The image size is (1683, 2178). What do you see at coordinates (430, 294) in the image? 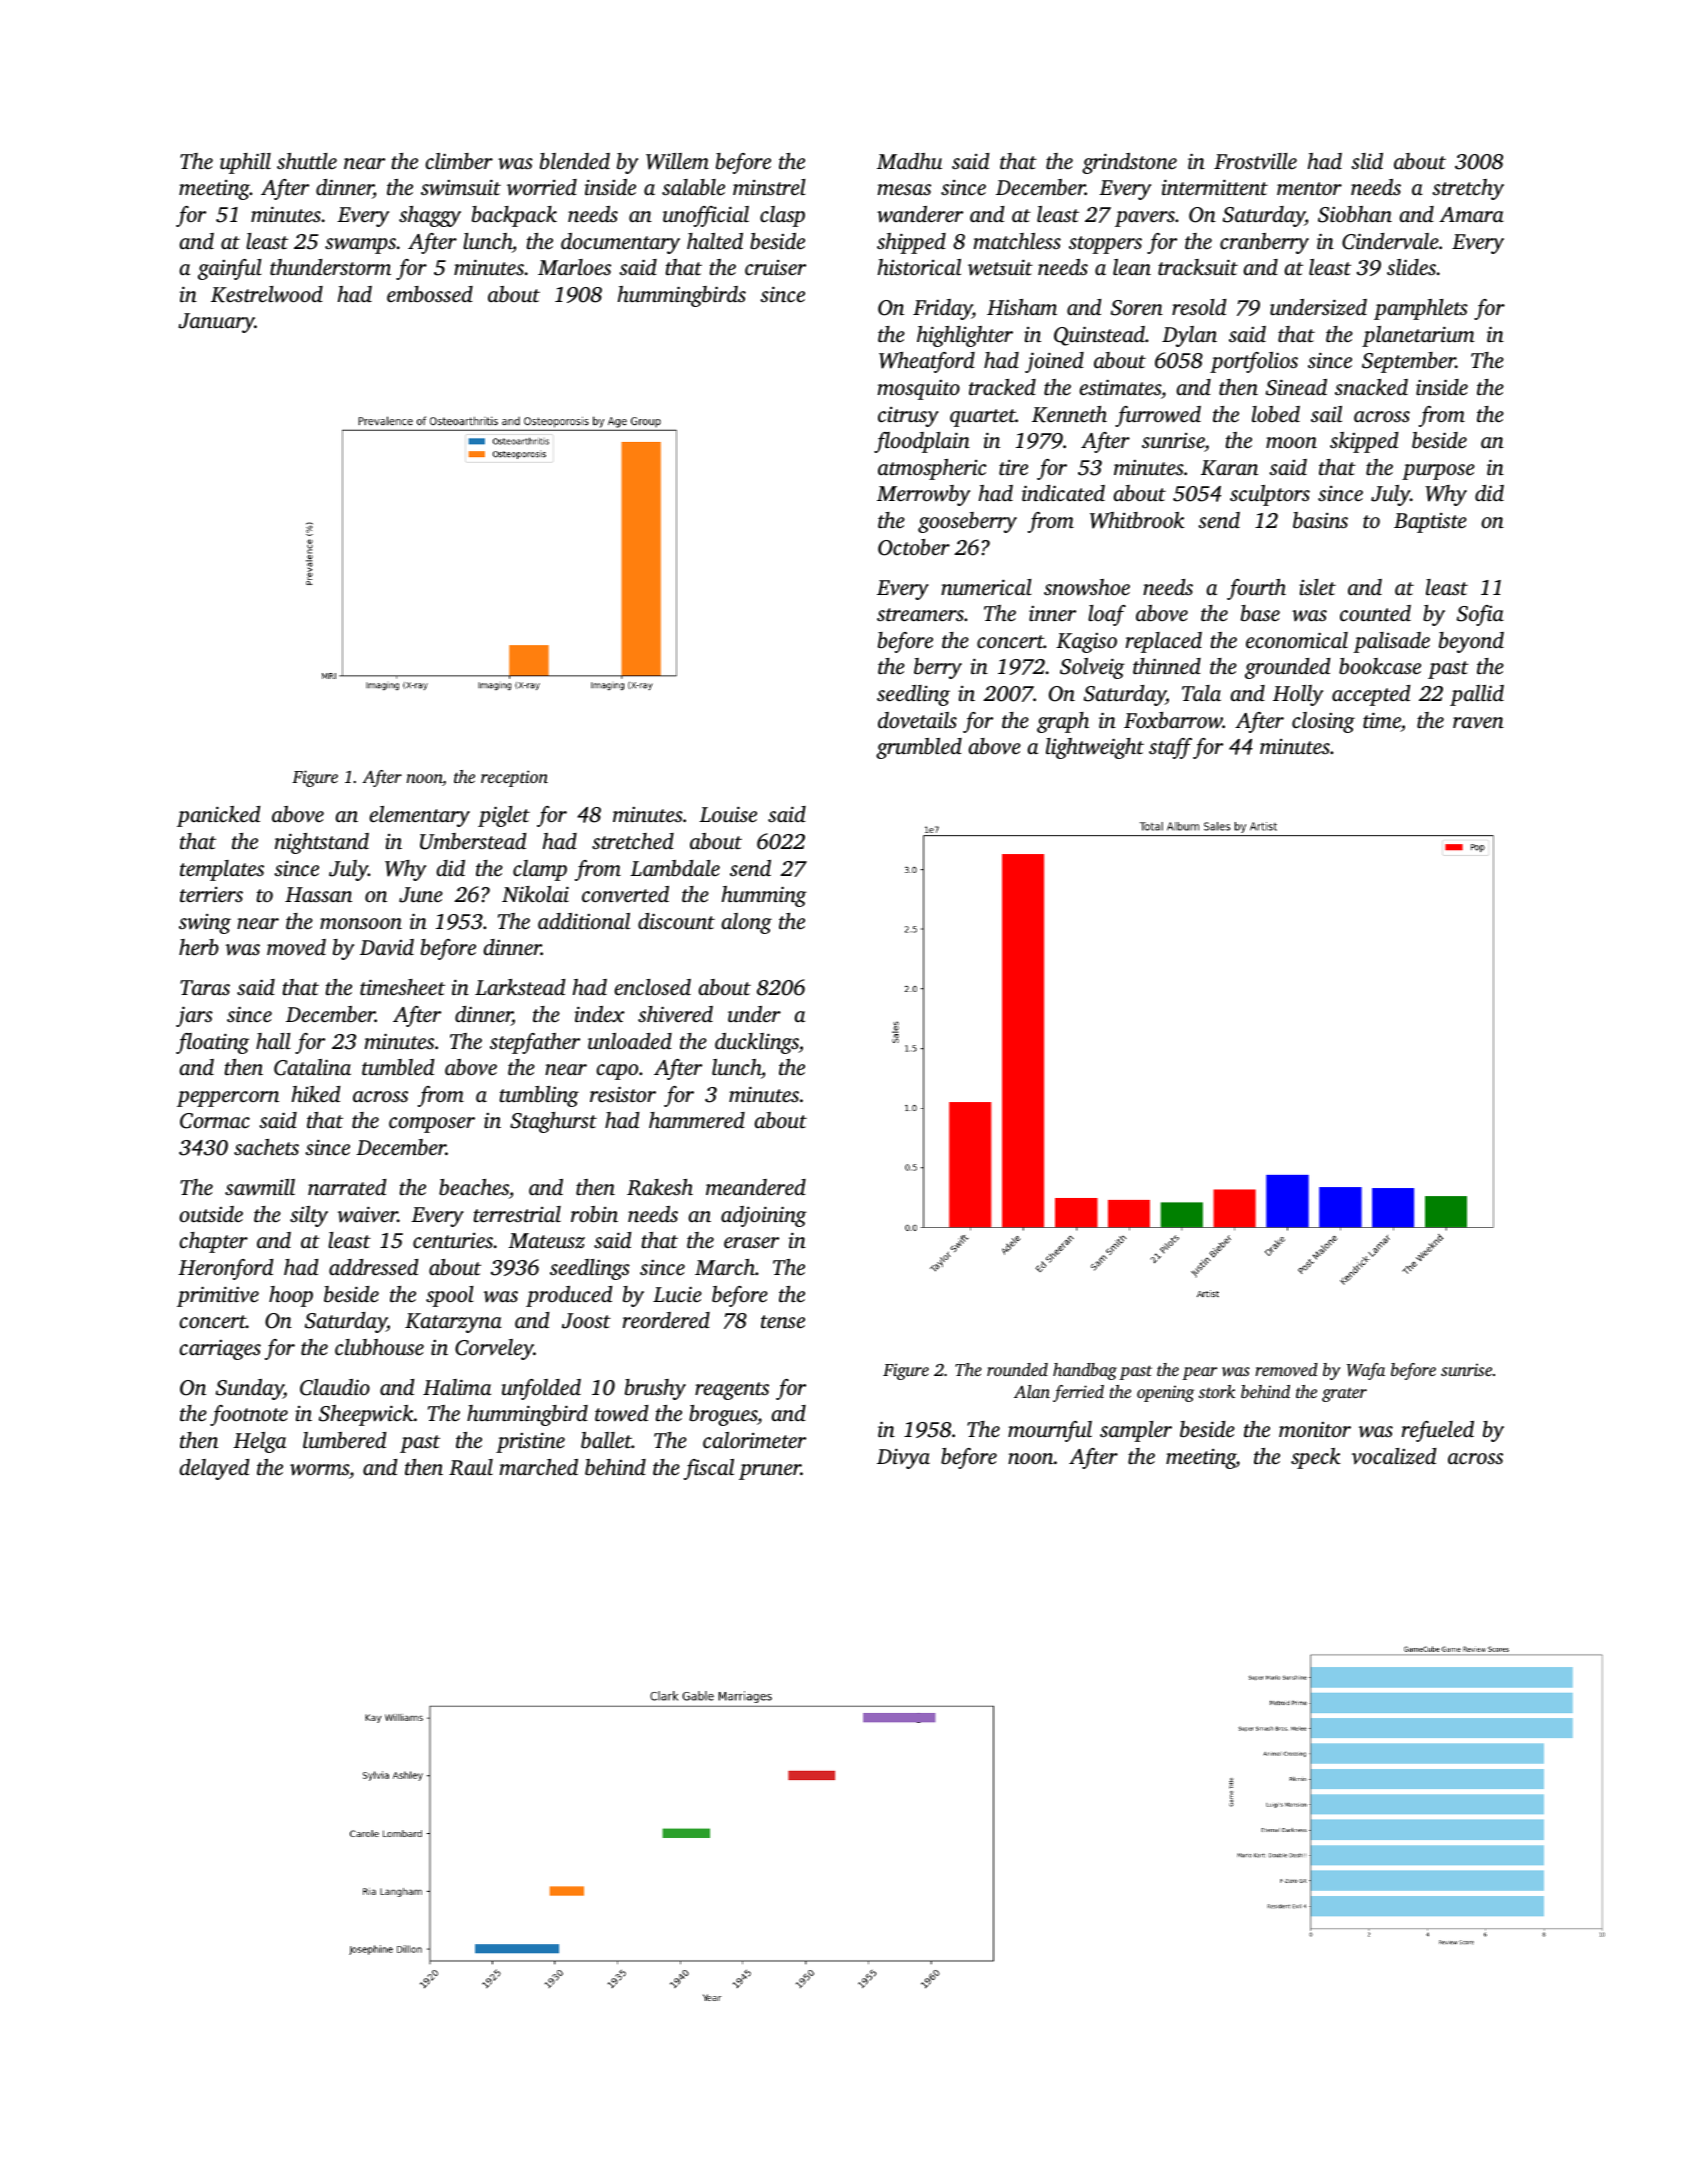
I see `embossed` at bounding box center [430, 294].
